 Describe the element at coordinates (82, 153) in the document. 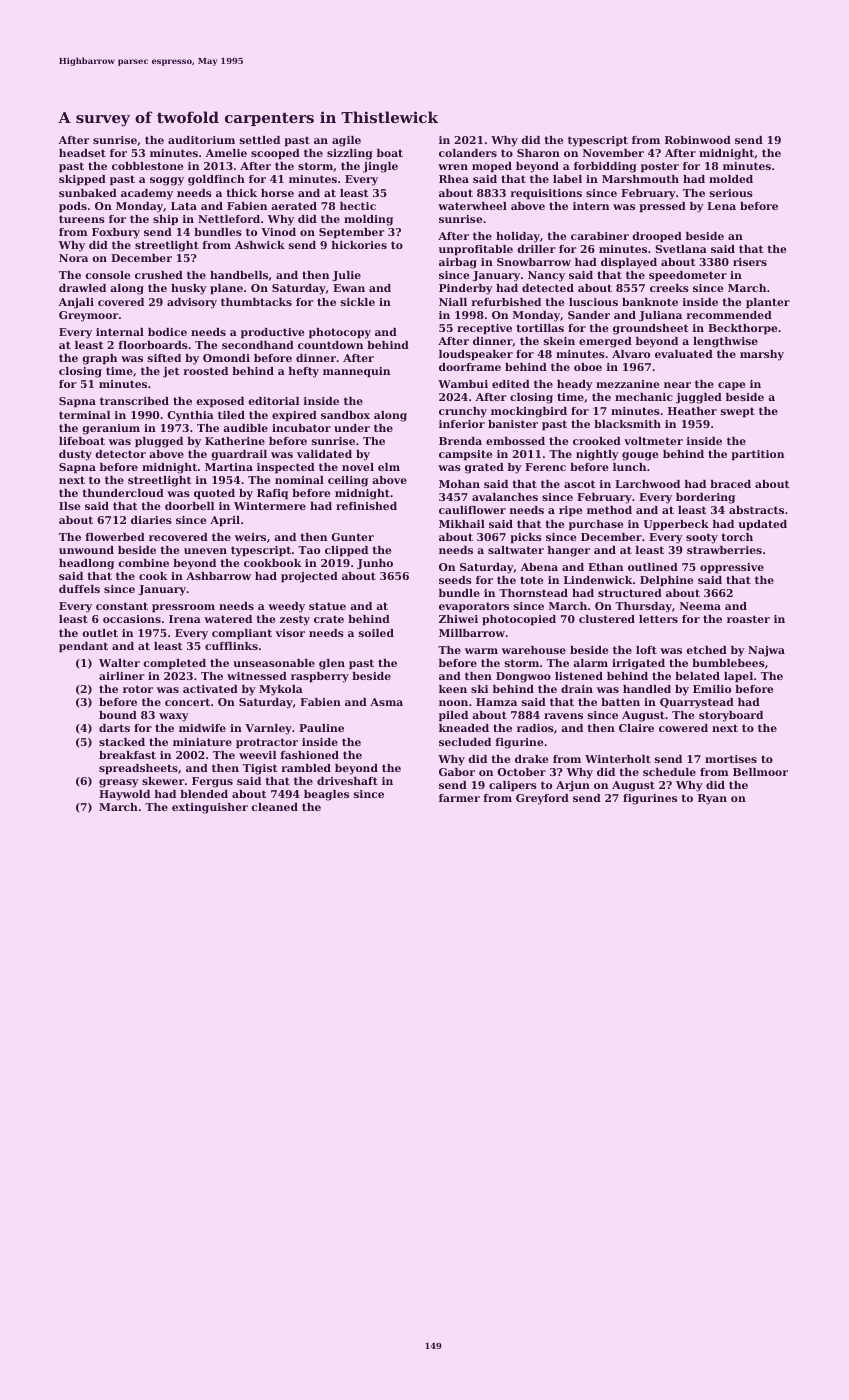

I see `headset` at that location.
